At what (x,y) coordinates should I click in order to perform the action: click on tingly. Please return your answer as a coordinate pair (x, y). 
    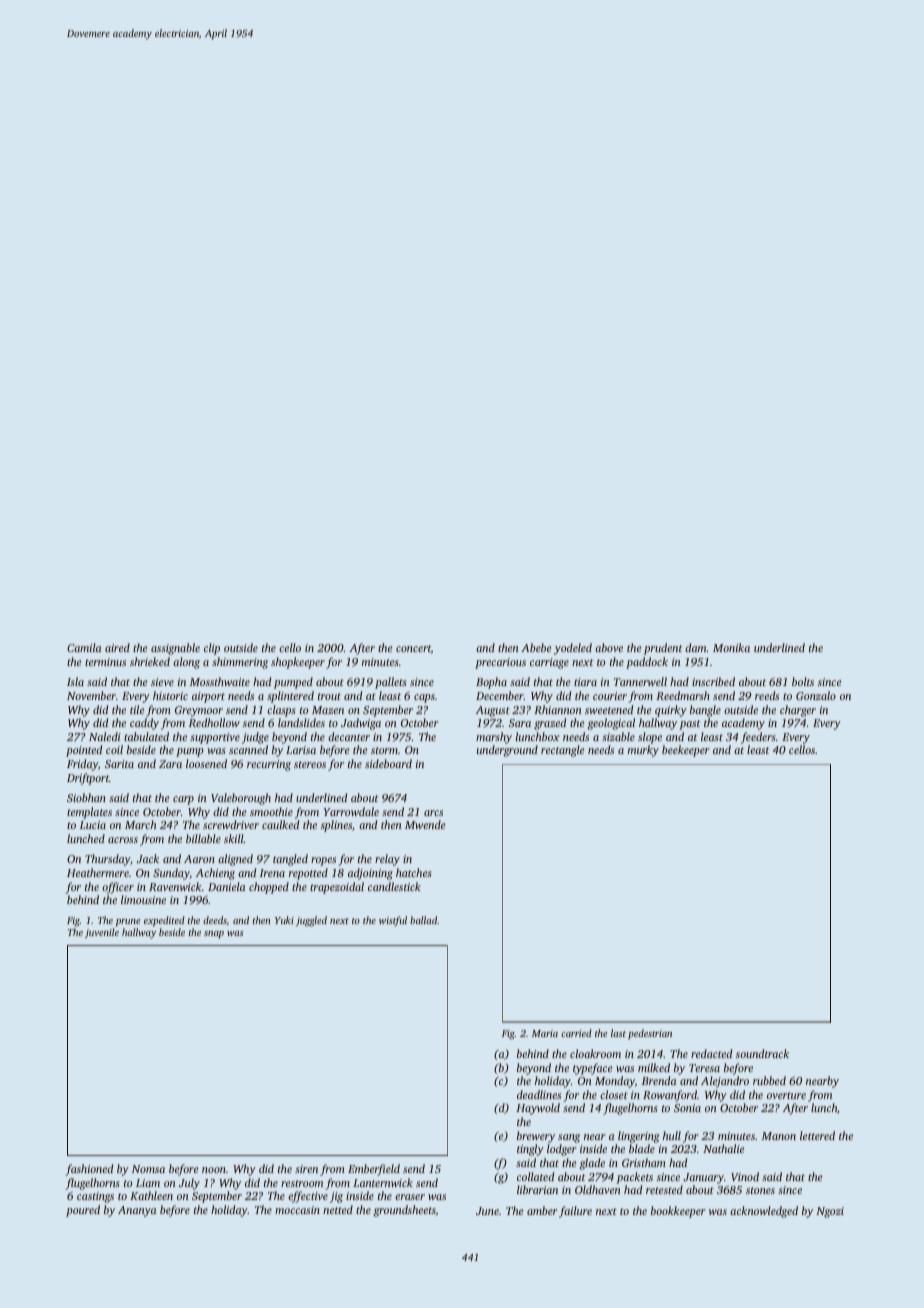
    Looking at the image, I should click on (530, 1150).
